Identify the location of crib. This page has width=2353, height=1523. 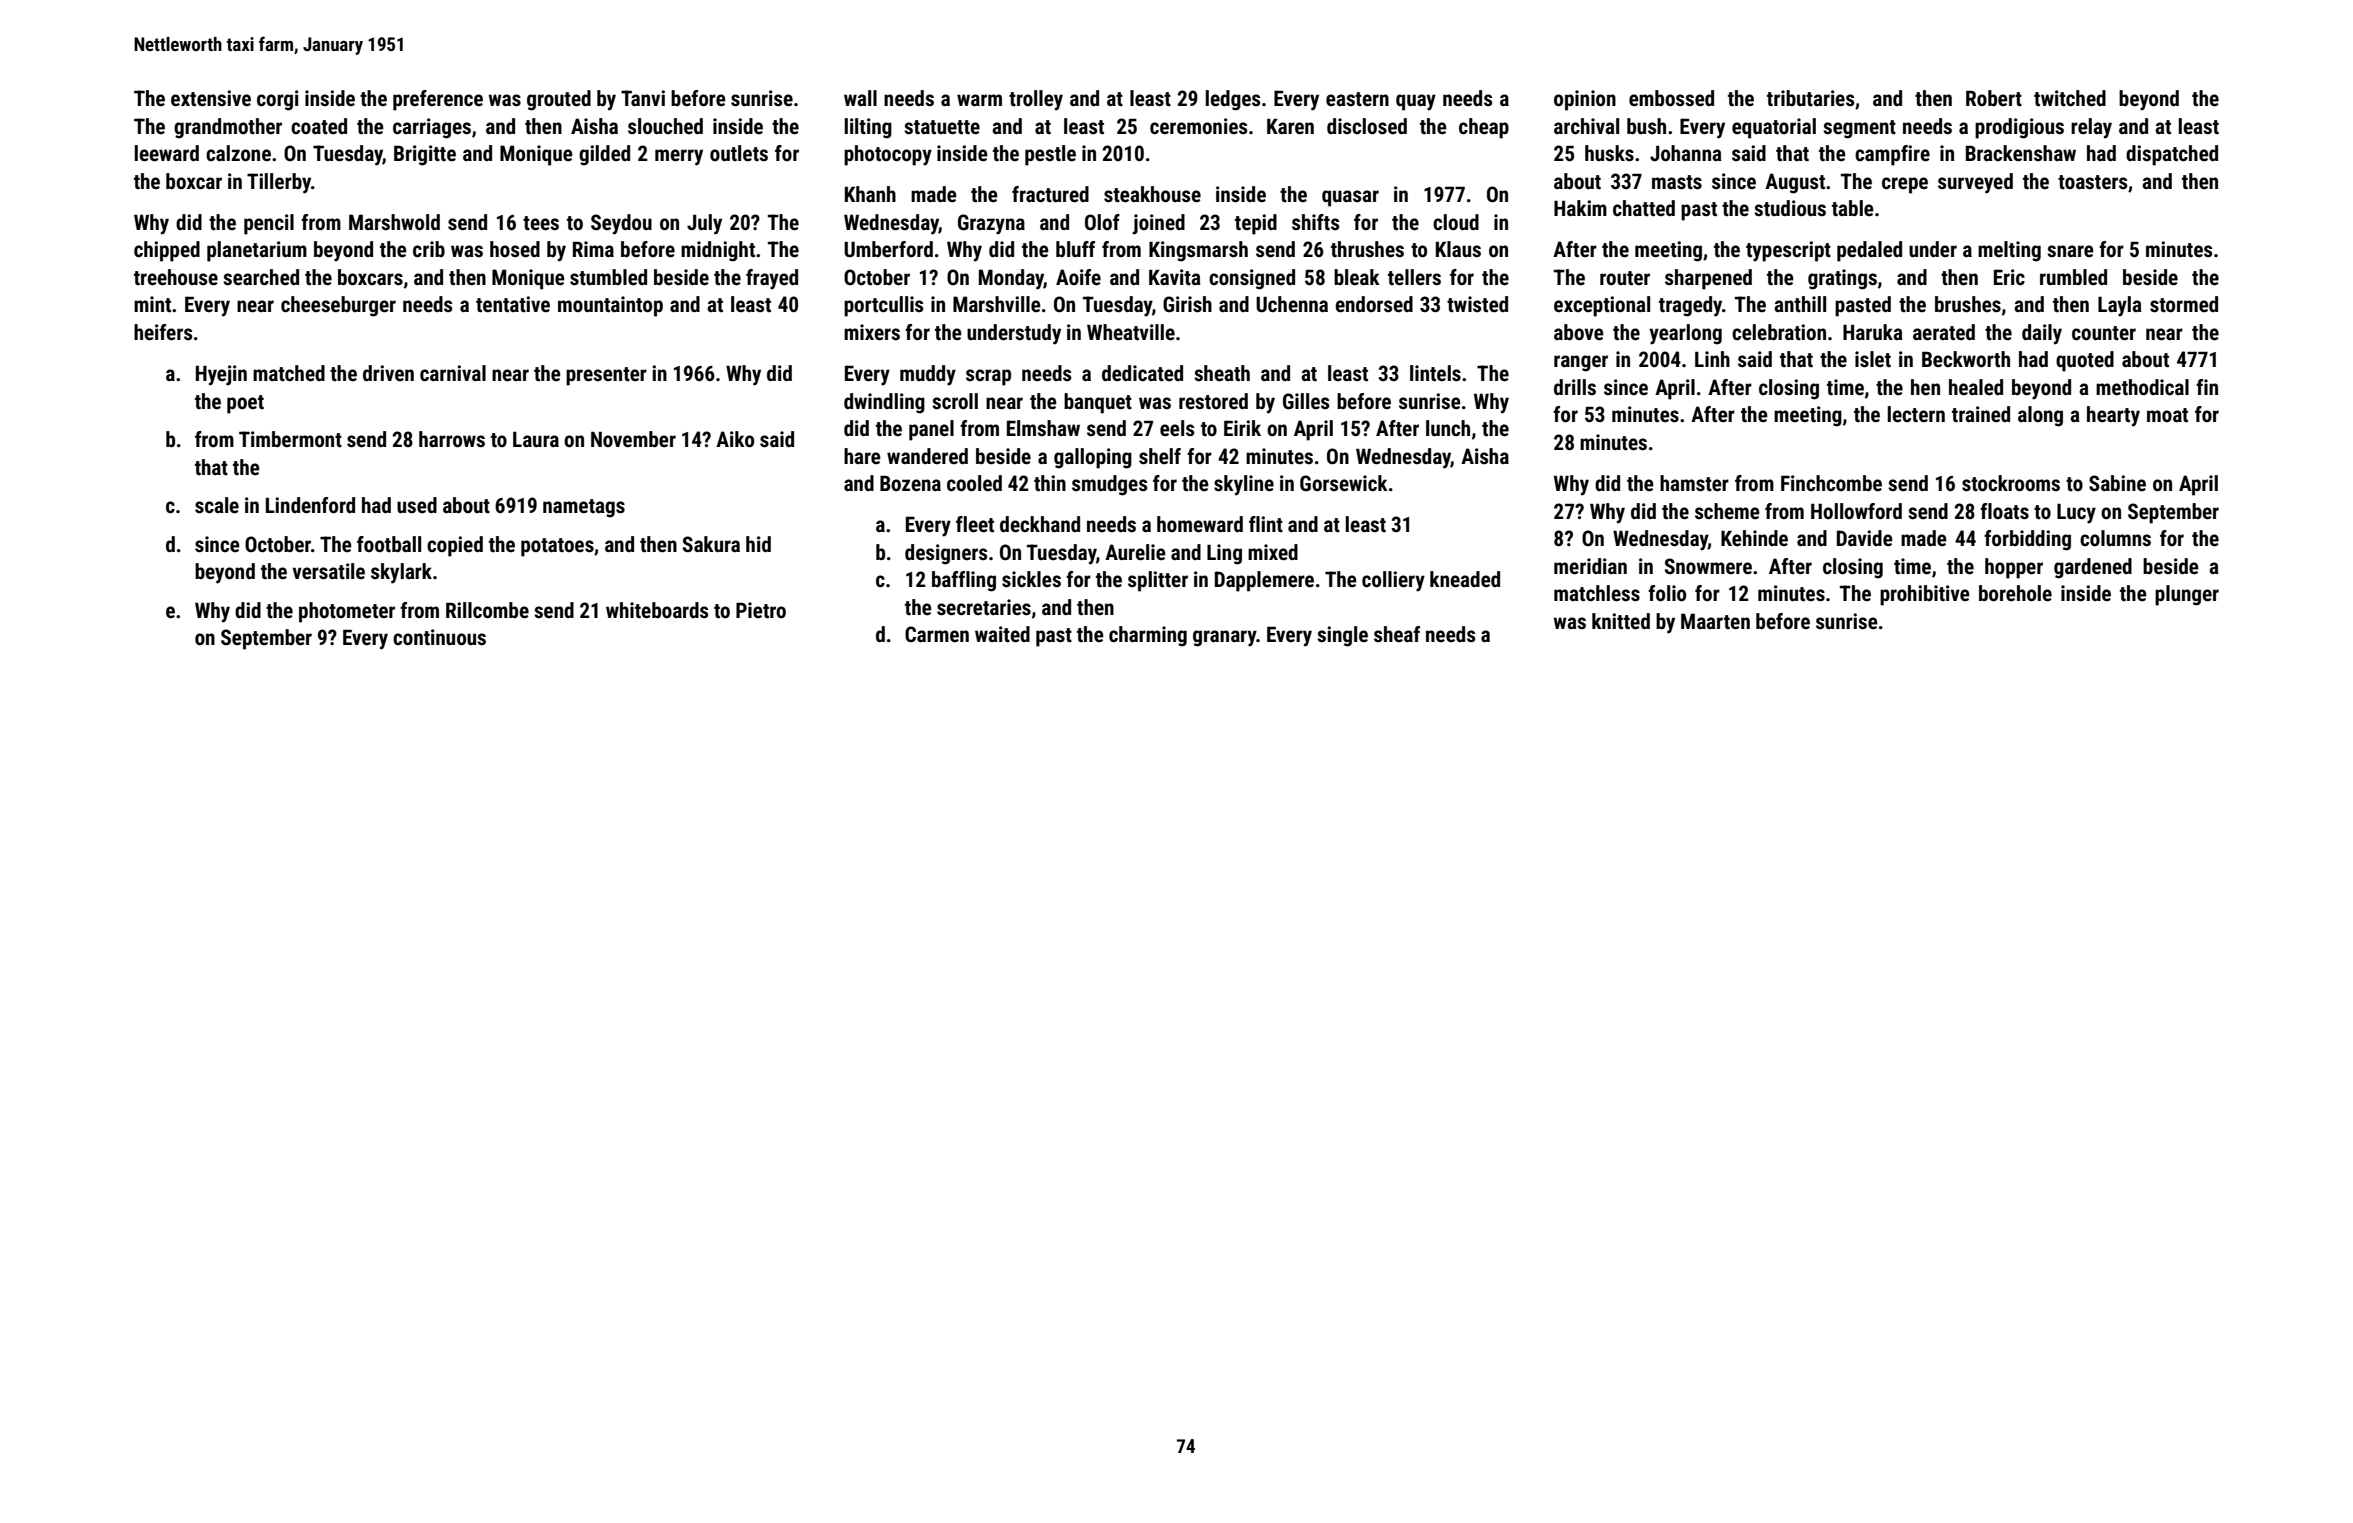
(429, 249).
